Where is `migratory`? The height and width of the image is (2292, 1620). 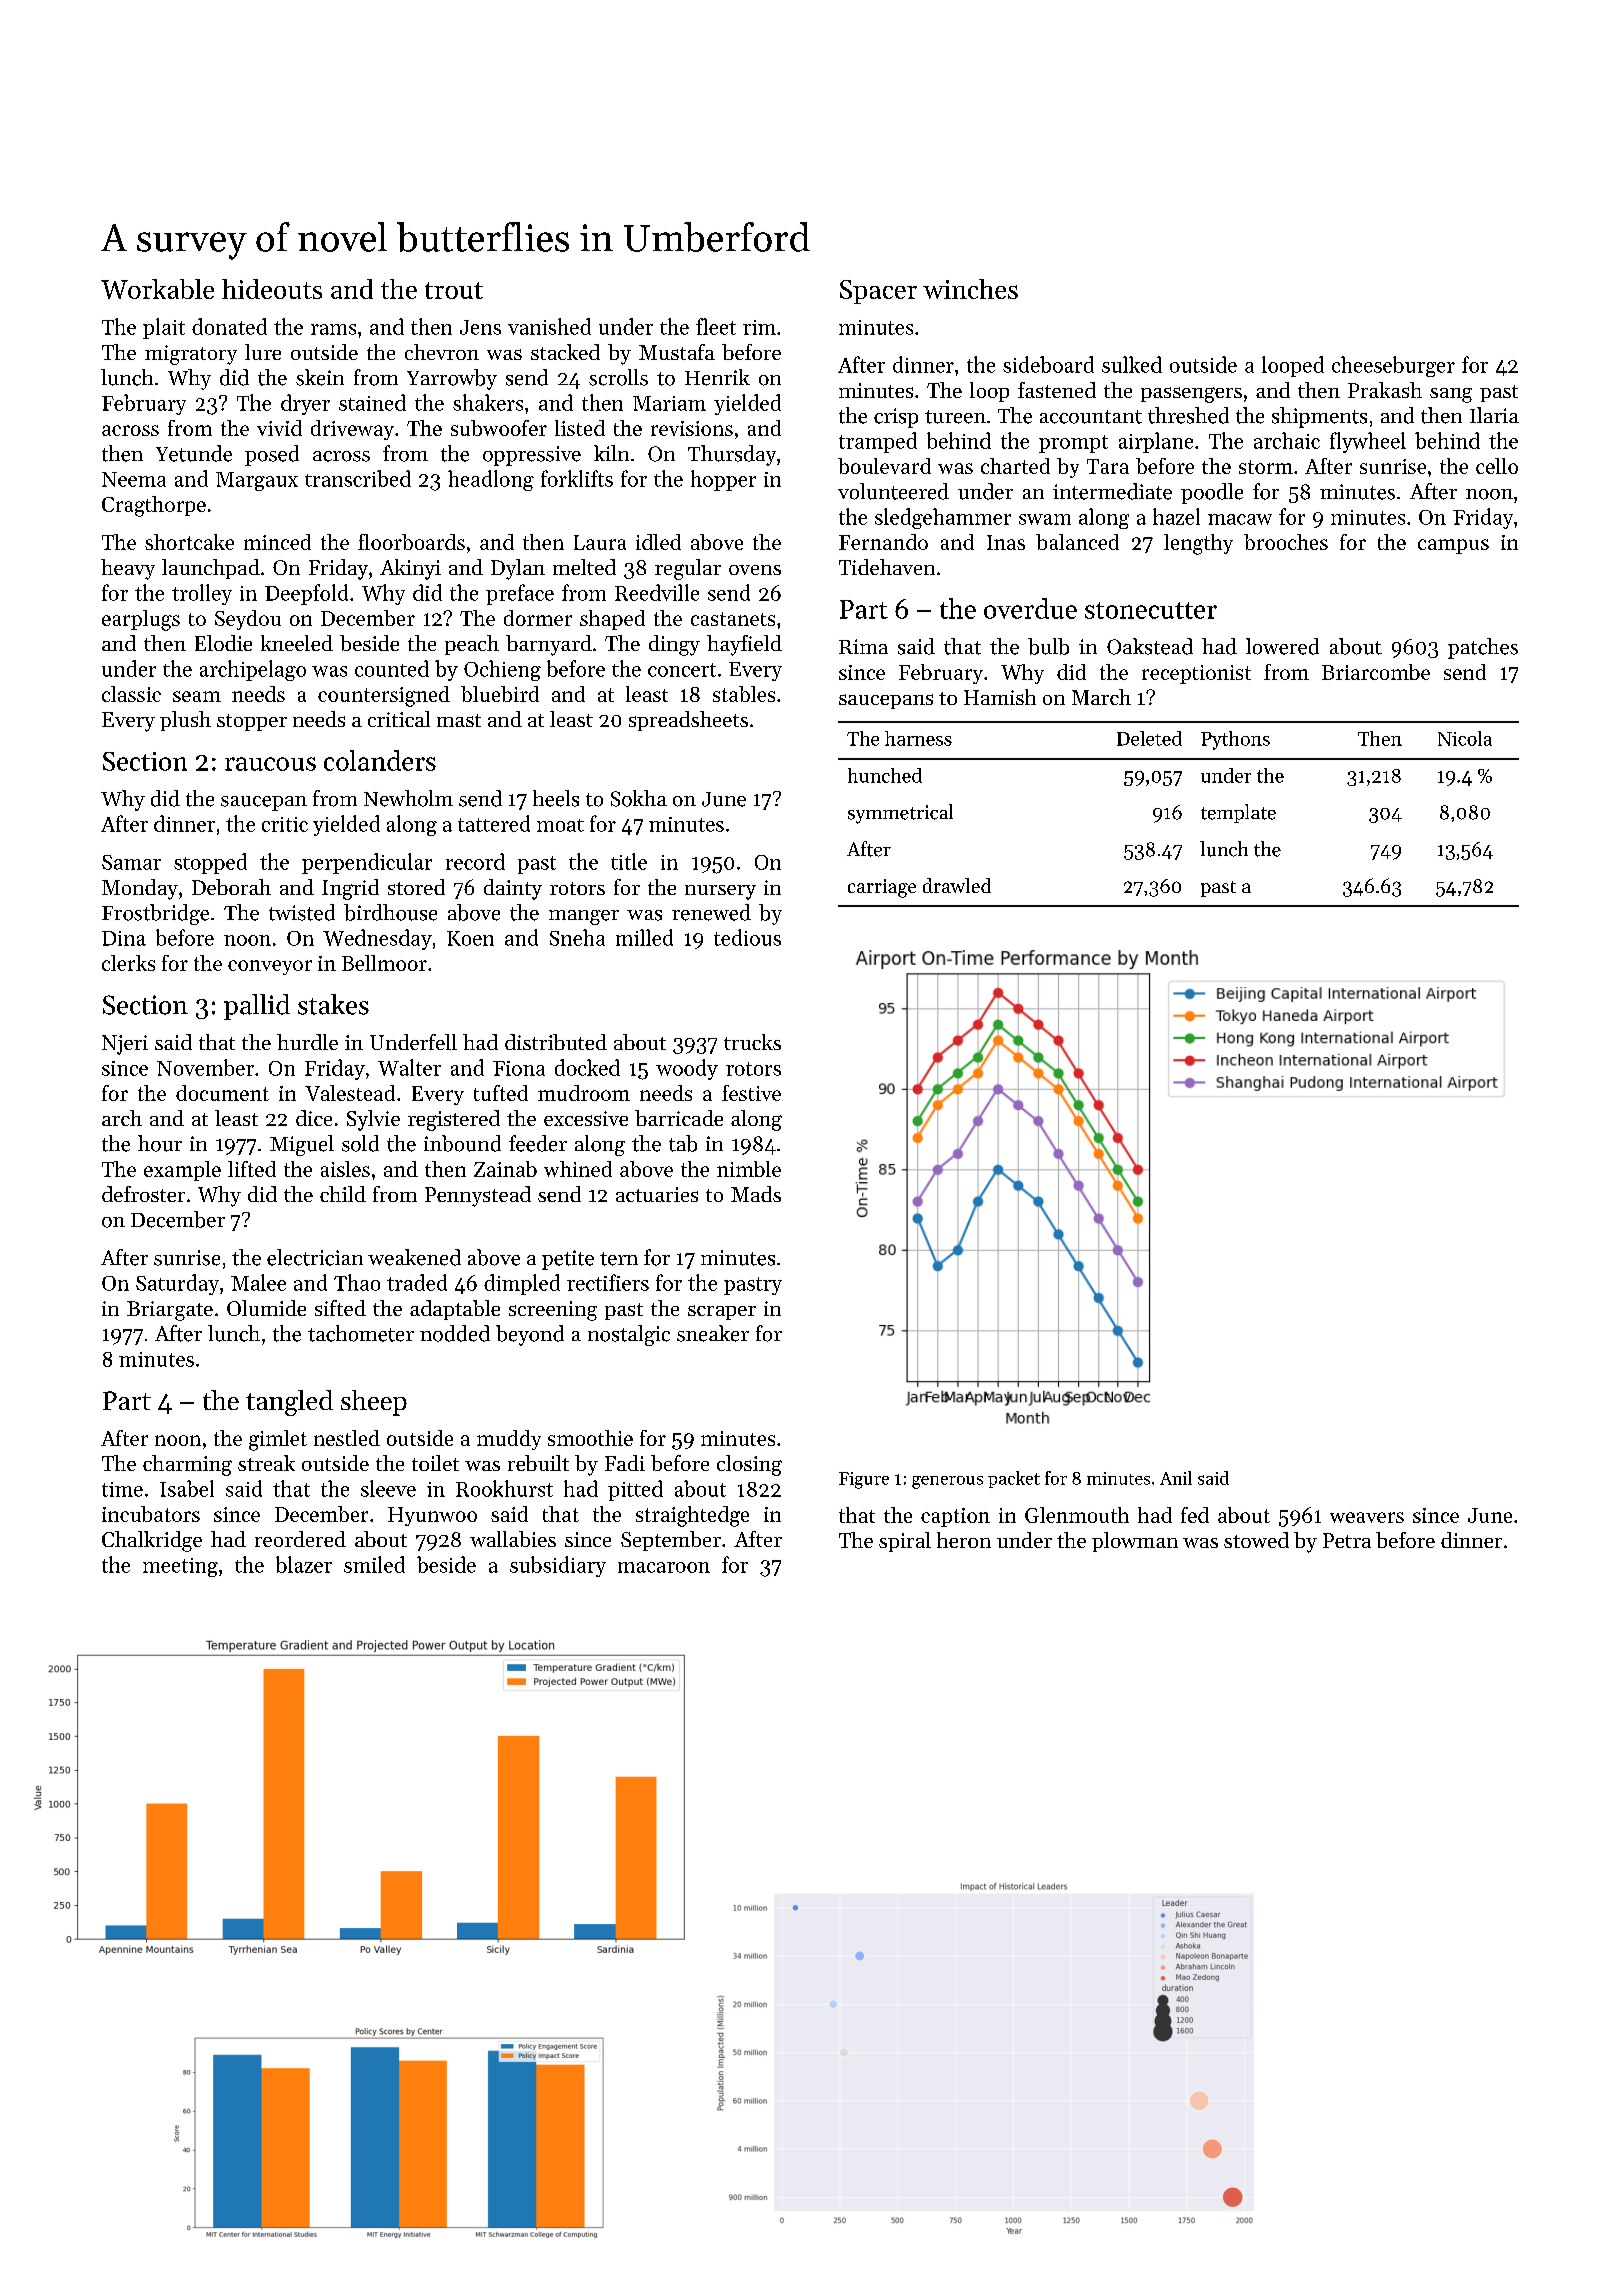 migratory is located at coordinates (191, 355).
